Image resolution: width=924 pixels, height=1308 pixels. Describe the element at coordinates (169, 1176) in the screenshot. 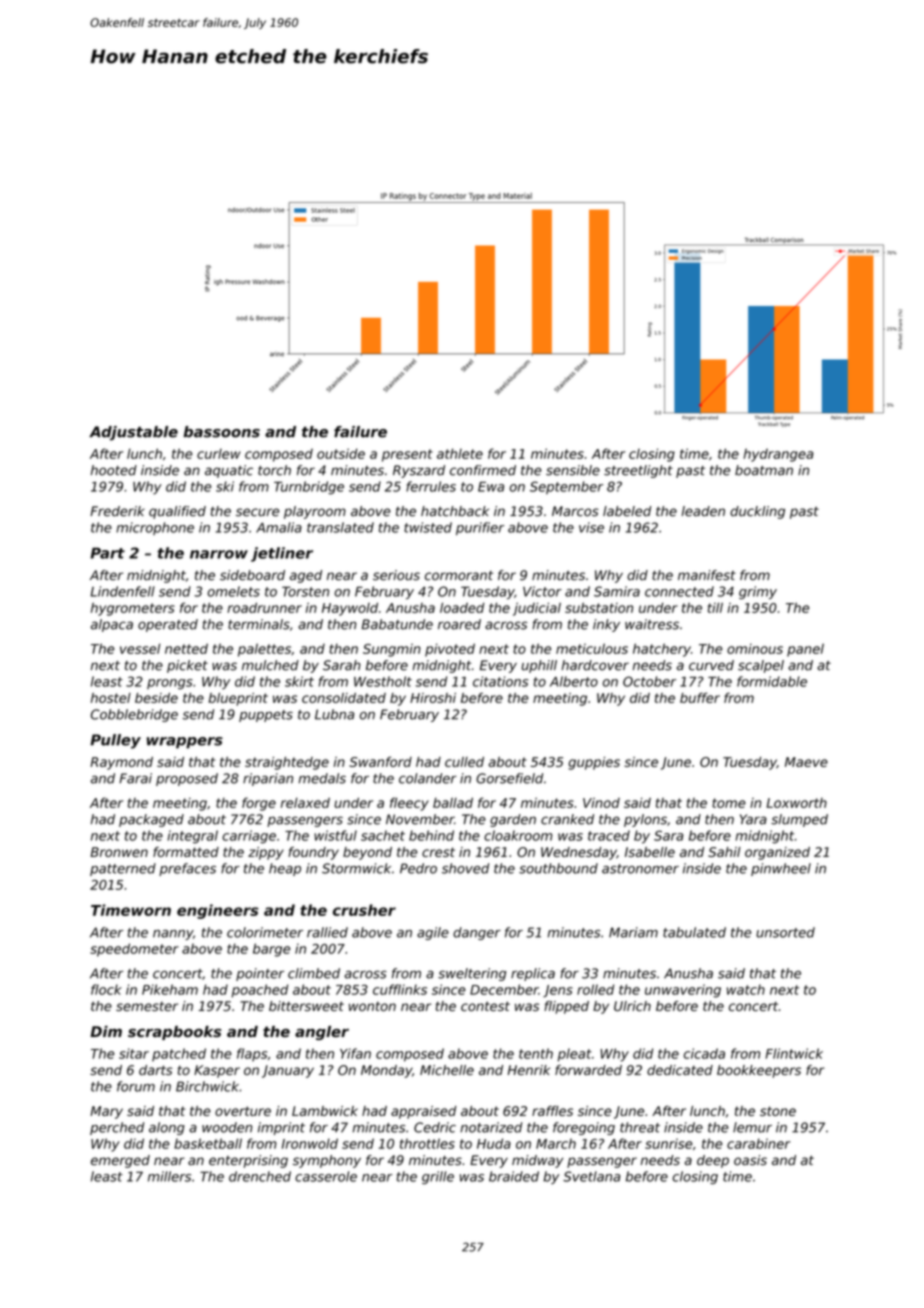

I see `millers` at that location.
